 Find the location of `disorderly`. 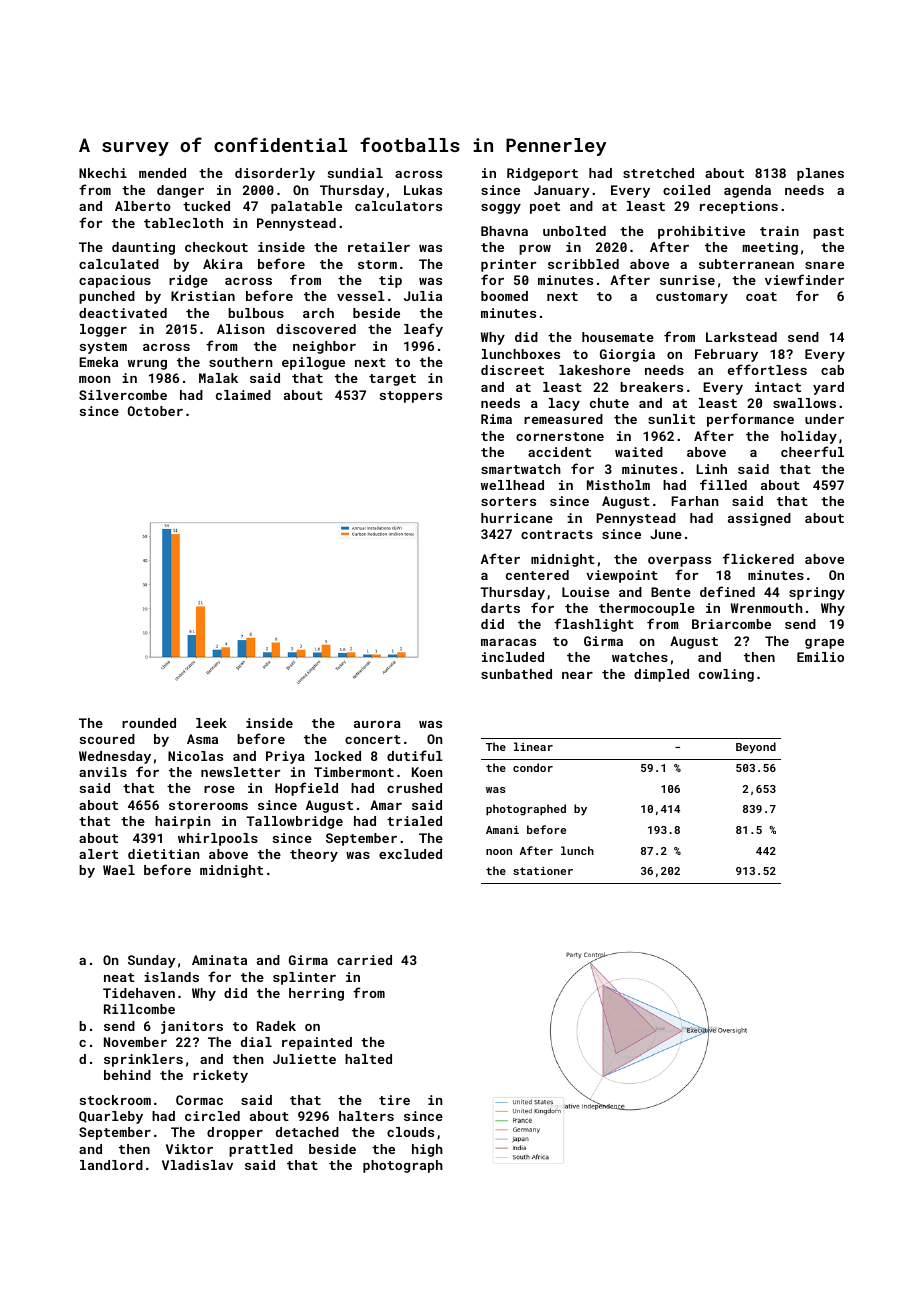

disorderly is located at coordinates (275, 174).
